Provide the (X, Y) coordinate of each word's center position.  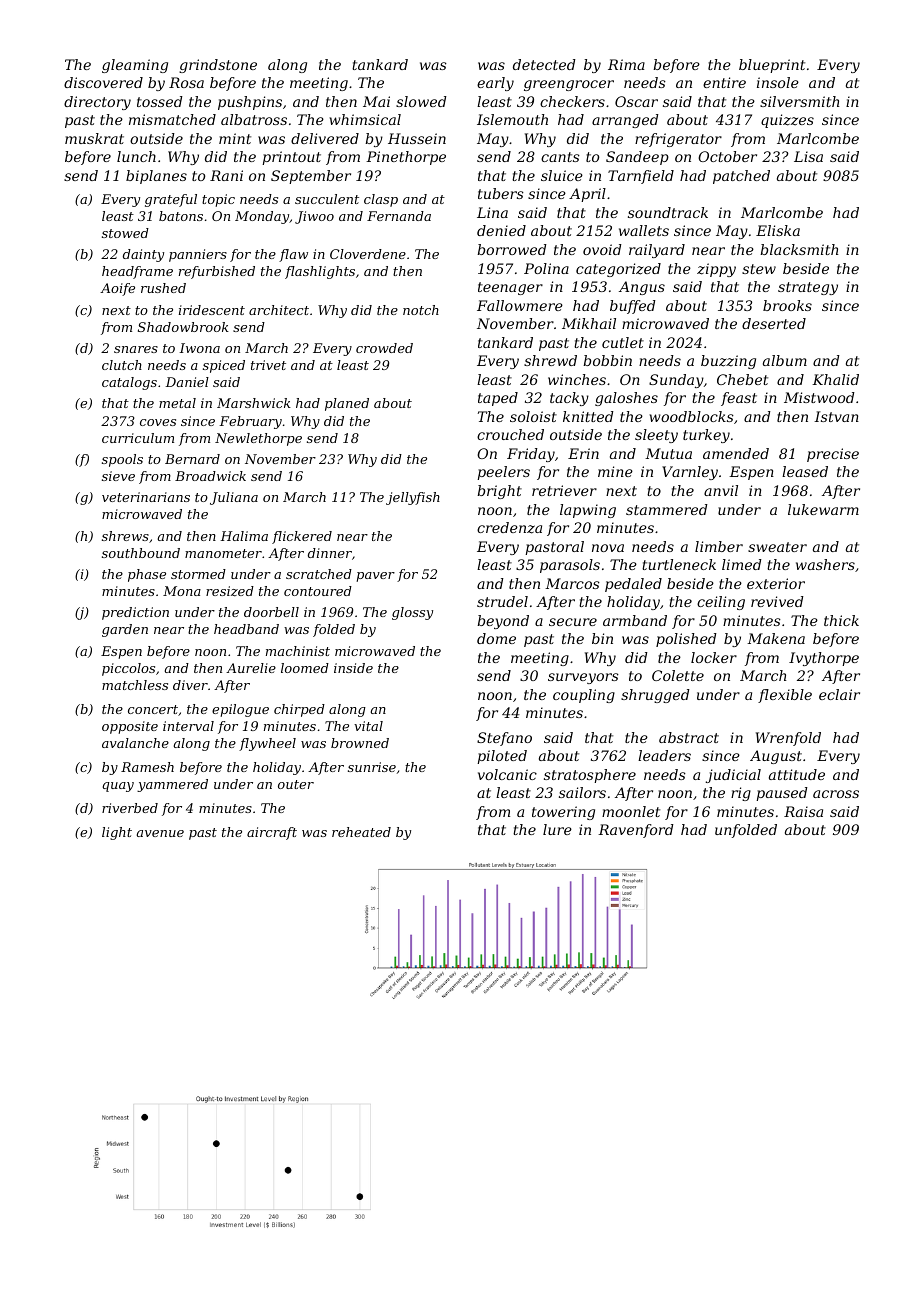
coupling (584, 696)
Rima (626, 64)
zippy (716, 270)
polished (686, 640)
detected (544, 64)
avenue (160, 833)
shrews (125, 536)
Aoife (117, 289)
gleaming (135, 66)
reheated (361, 832)
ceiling (721, 603)
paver (375, 577)
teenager (510, 288)
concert (153, 709)
